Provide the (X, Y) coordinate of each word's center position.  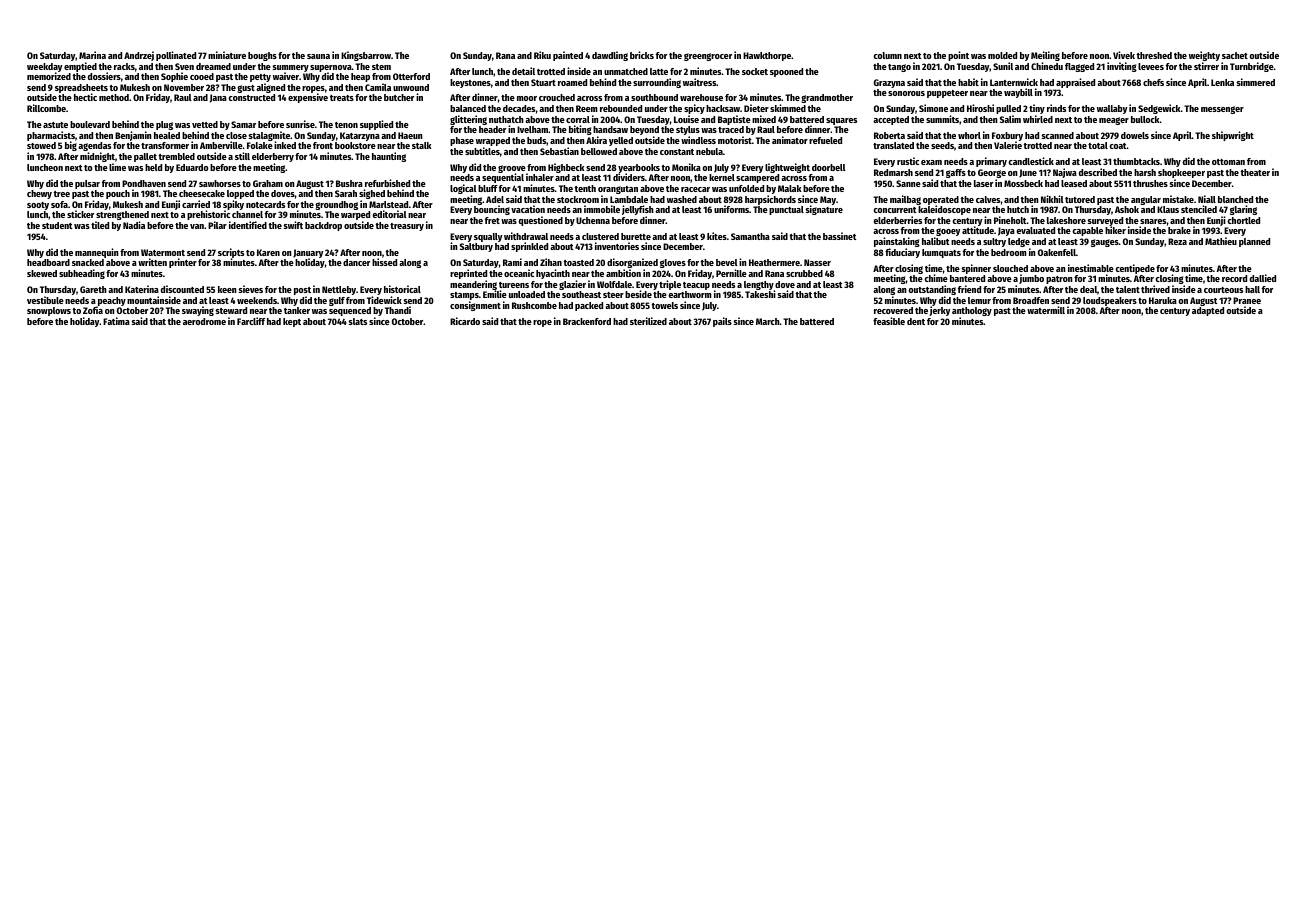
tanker (297, 310)
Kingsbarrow (366, 56)
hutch (1018, 209)
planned (1254, 242)
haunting (389, 157)
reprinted (468, 274)
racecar (695, 189)
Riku (542, 55)
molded (1002, 55)
